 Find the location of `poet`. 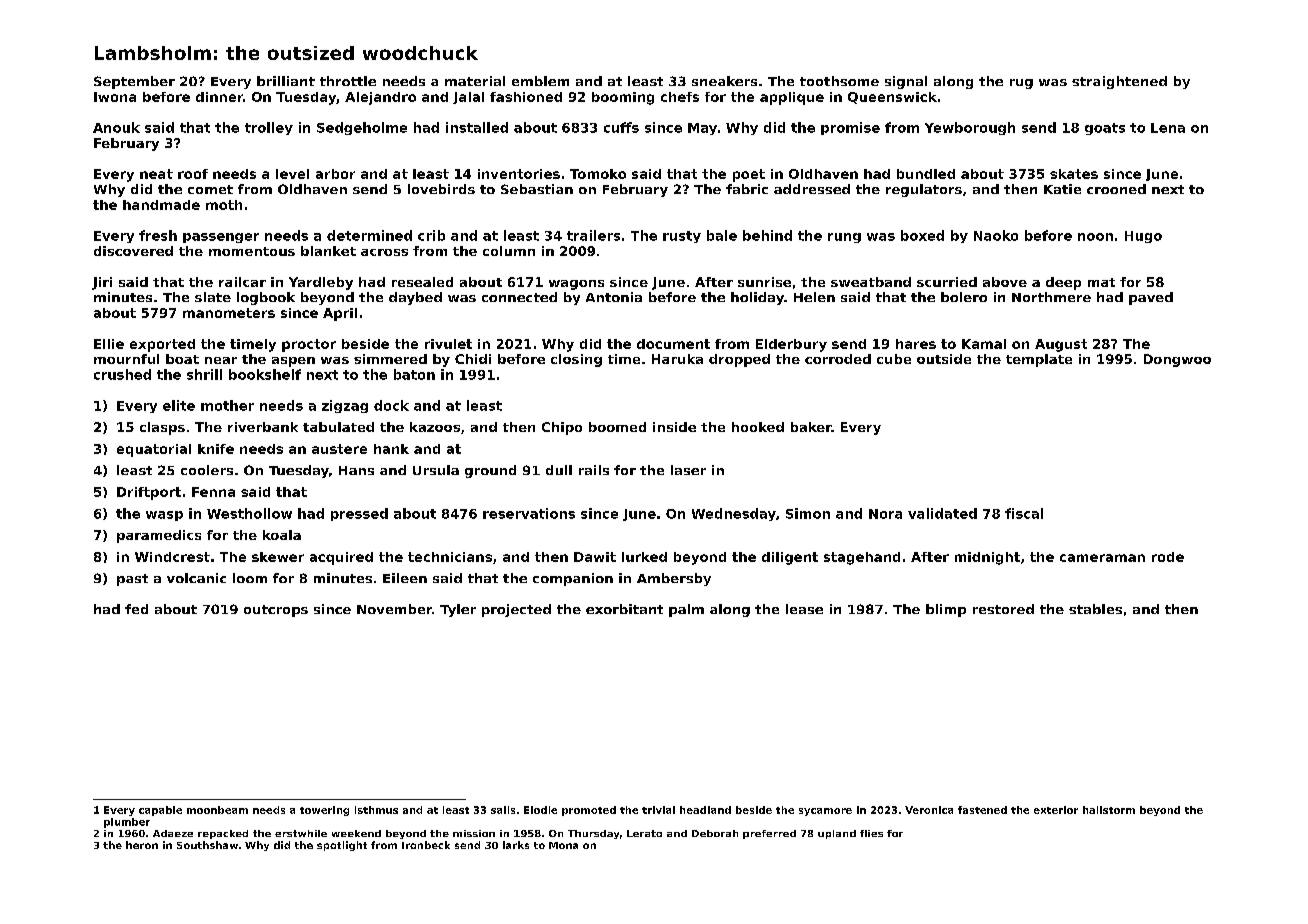

poet is located at coordinates (749, 175).
